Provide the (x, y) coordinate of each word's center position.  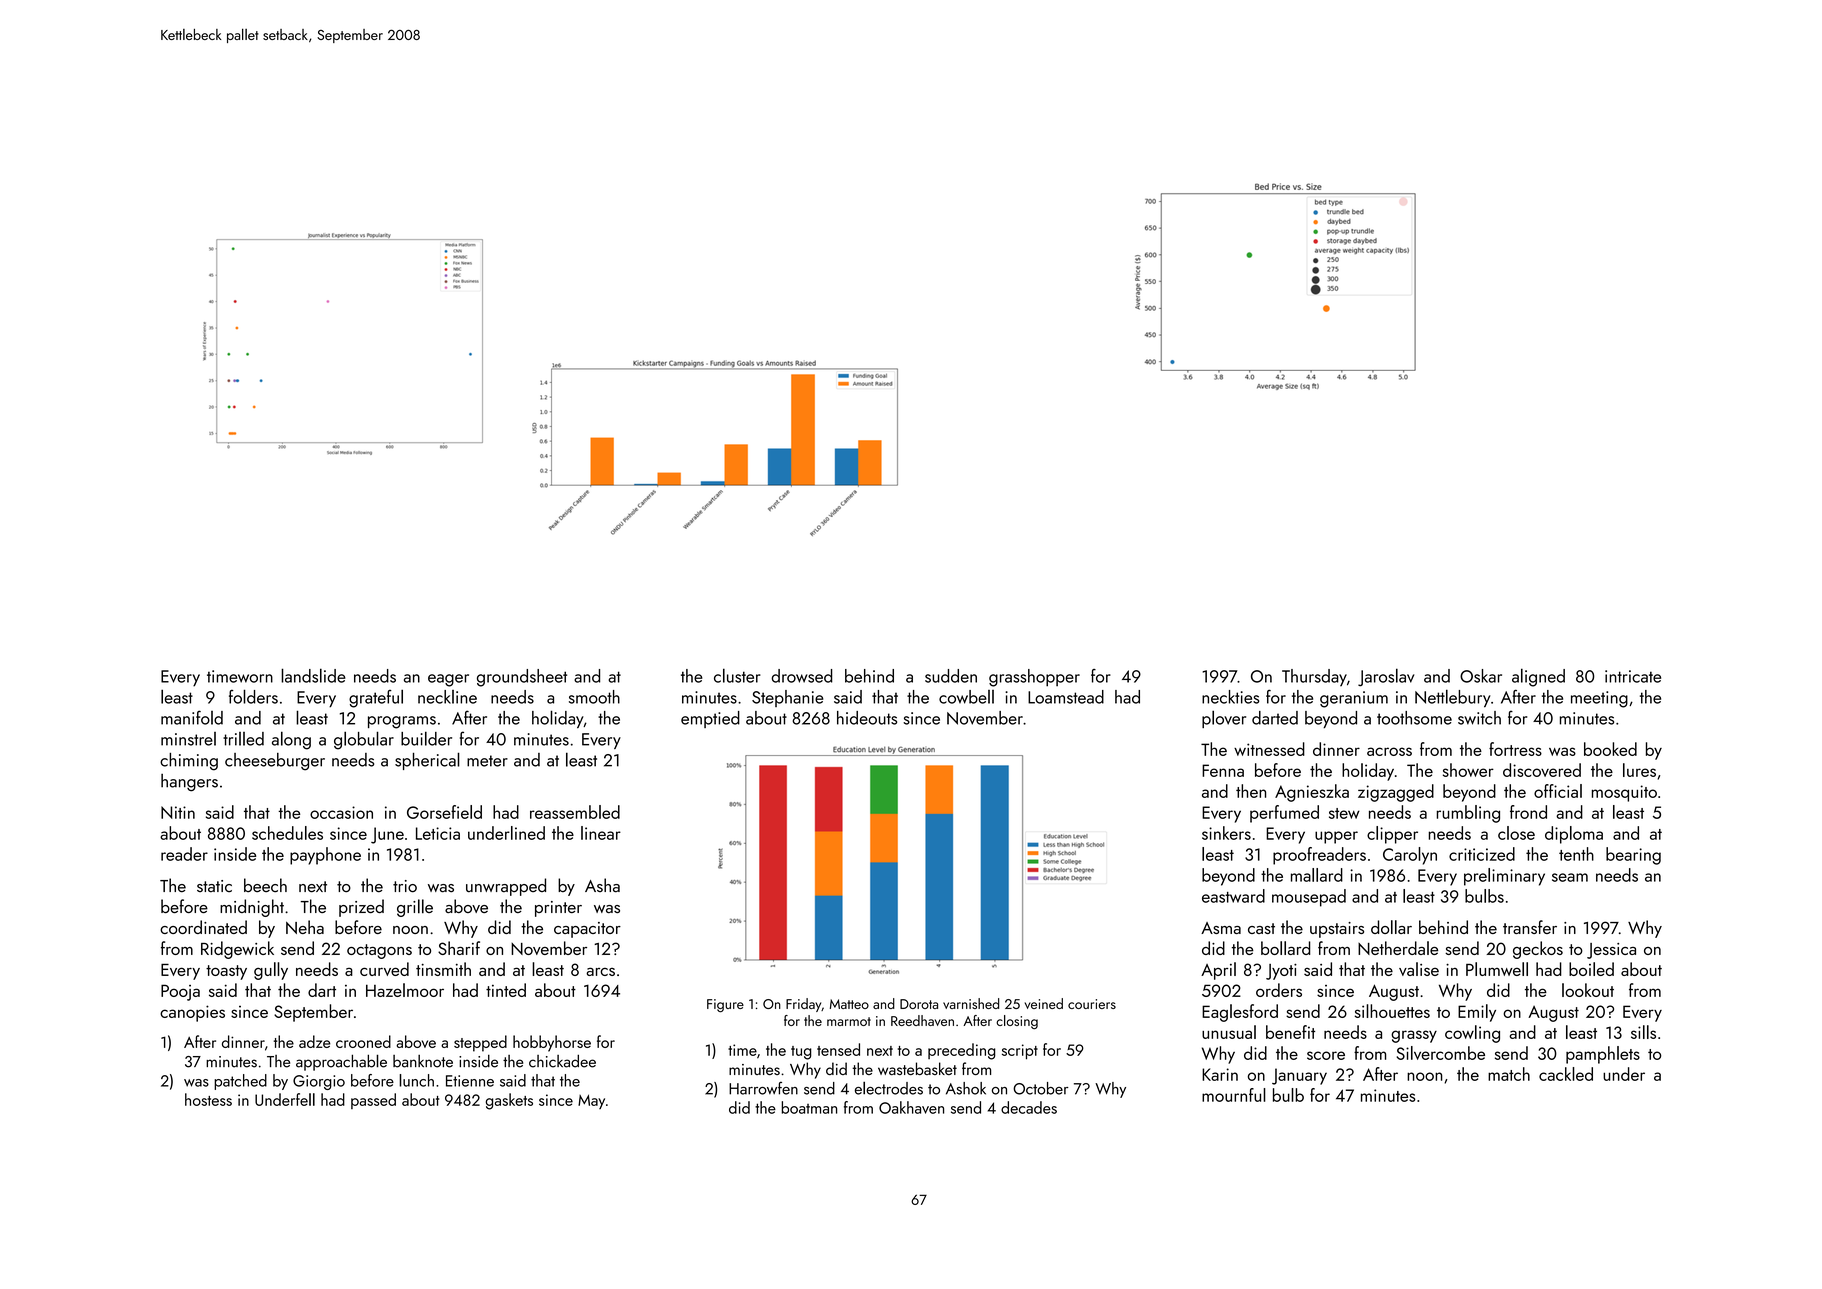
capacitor (587, 930)
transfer (1530, 927)
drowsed (802, 676)
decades (1029, 1107)
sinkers (1226, 833)
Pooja (180, 992)
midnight (252, 908)
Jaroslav (1386, 677)
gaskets (509, 1101)
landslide (313, 675)
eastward (1233, 896)
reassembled (575, 812)
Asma (1221, 928)
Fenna (1223, 770)
